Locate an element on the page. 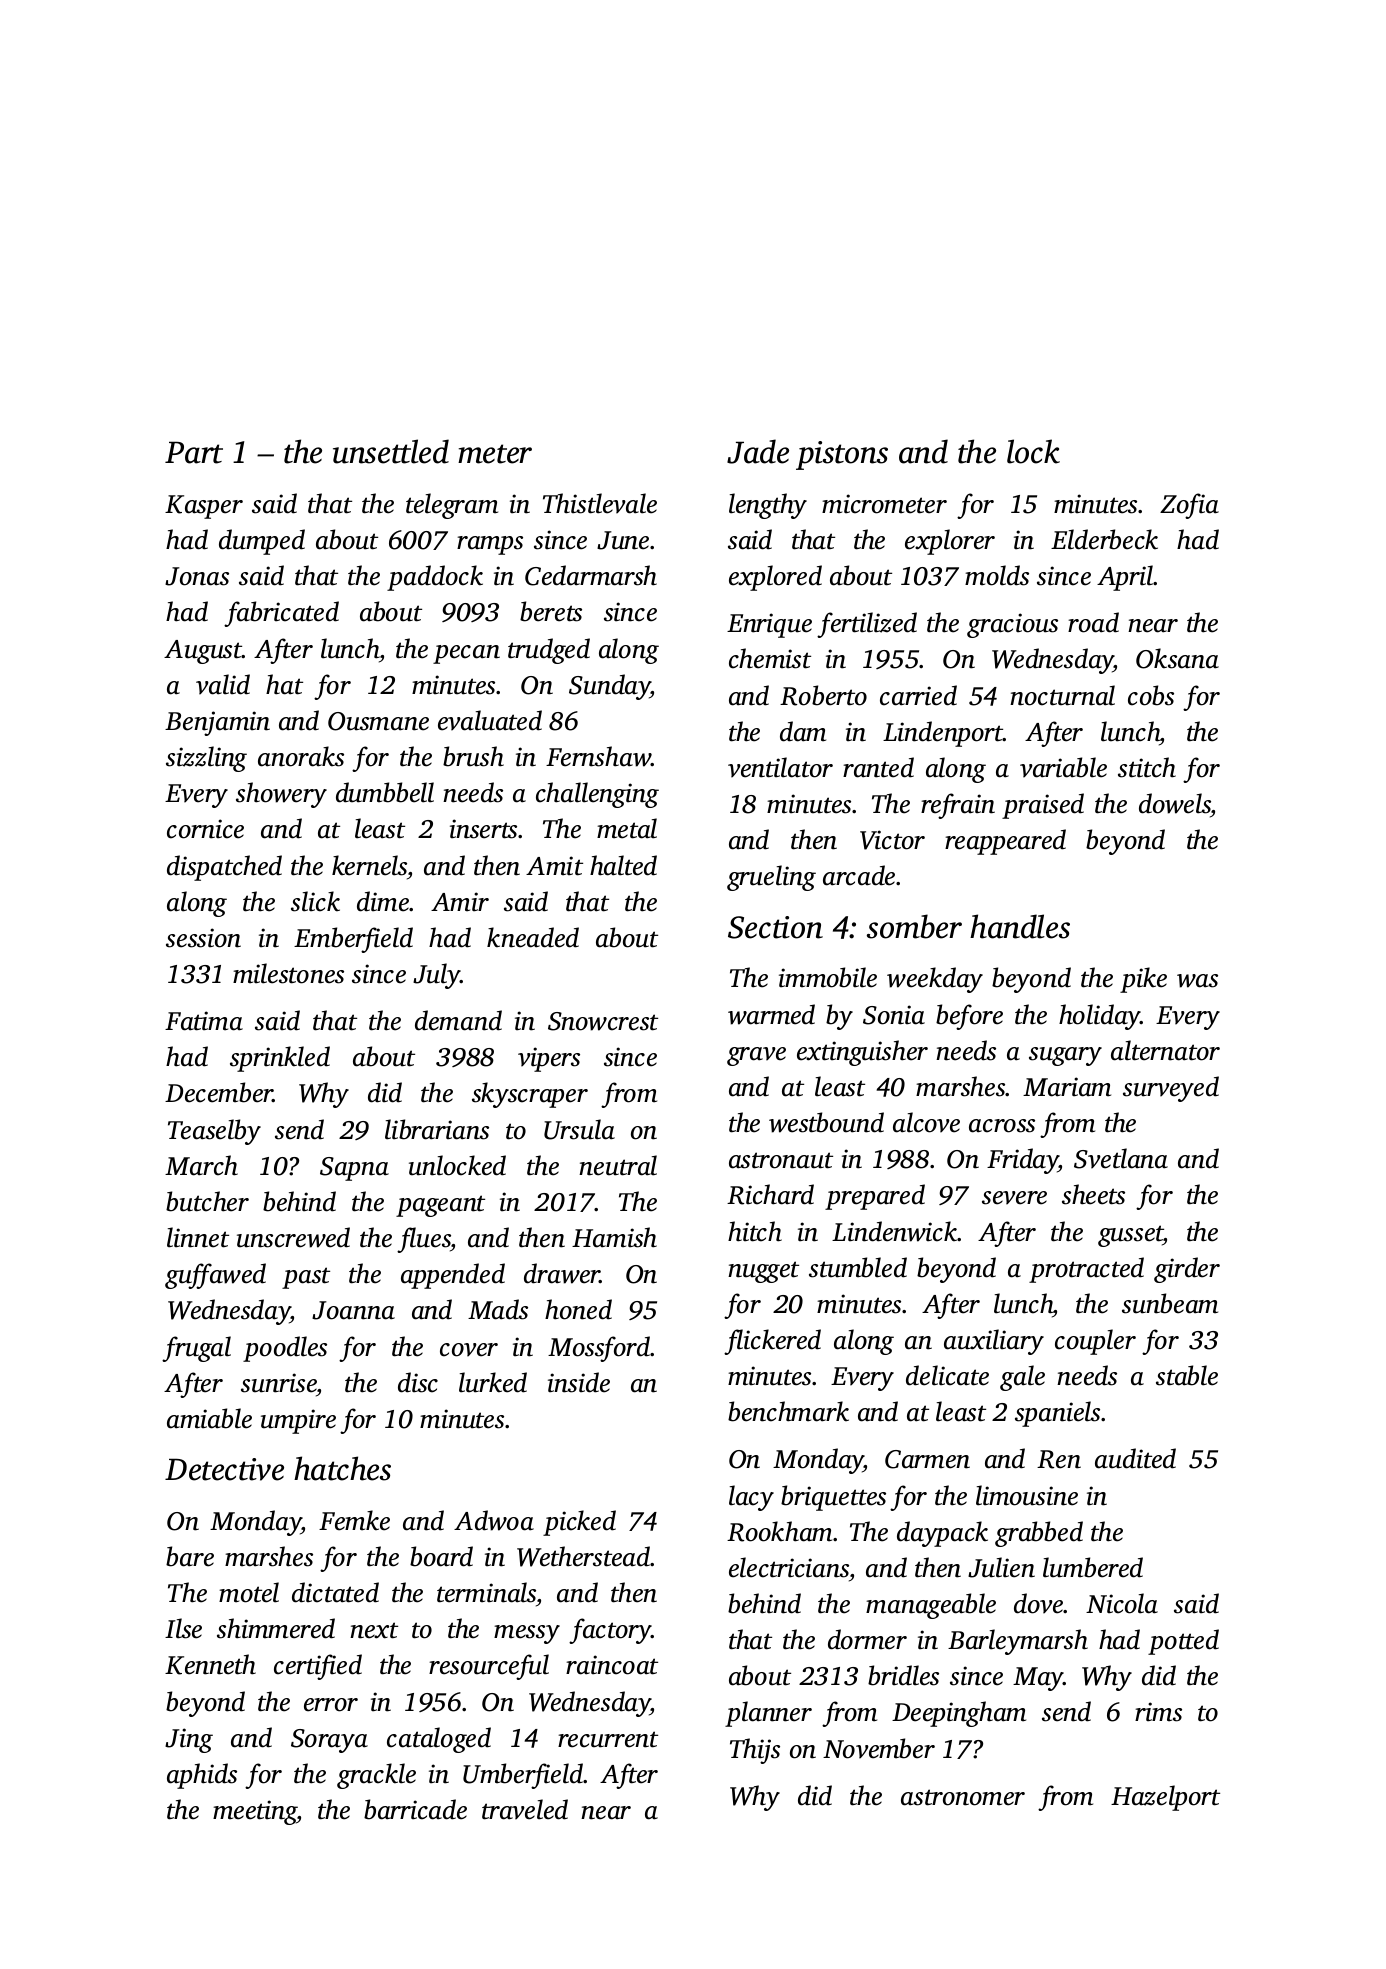  Richard is located at coordinates (770, 1194).
